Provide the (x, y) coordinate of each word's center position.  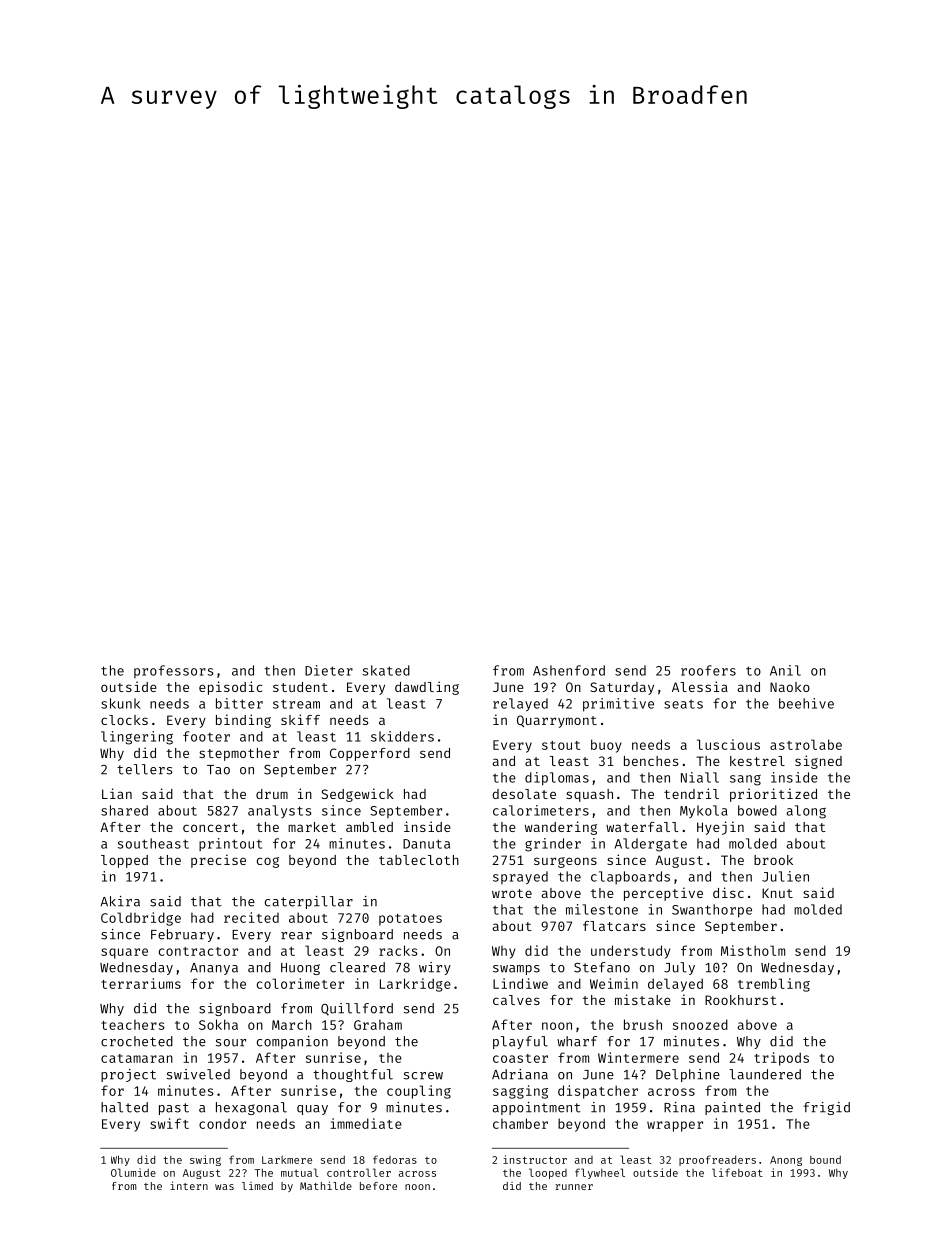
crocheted (137, 1041)
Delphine (688, 1075)
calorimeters (541, 810)
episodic (230, 688)
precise (218, 861)
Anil (785, 670)
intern (189, 1185)
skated (386, 670)
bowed (757, 810)
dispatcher (598, 1092)
